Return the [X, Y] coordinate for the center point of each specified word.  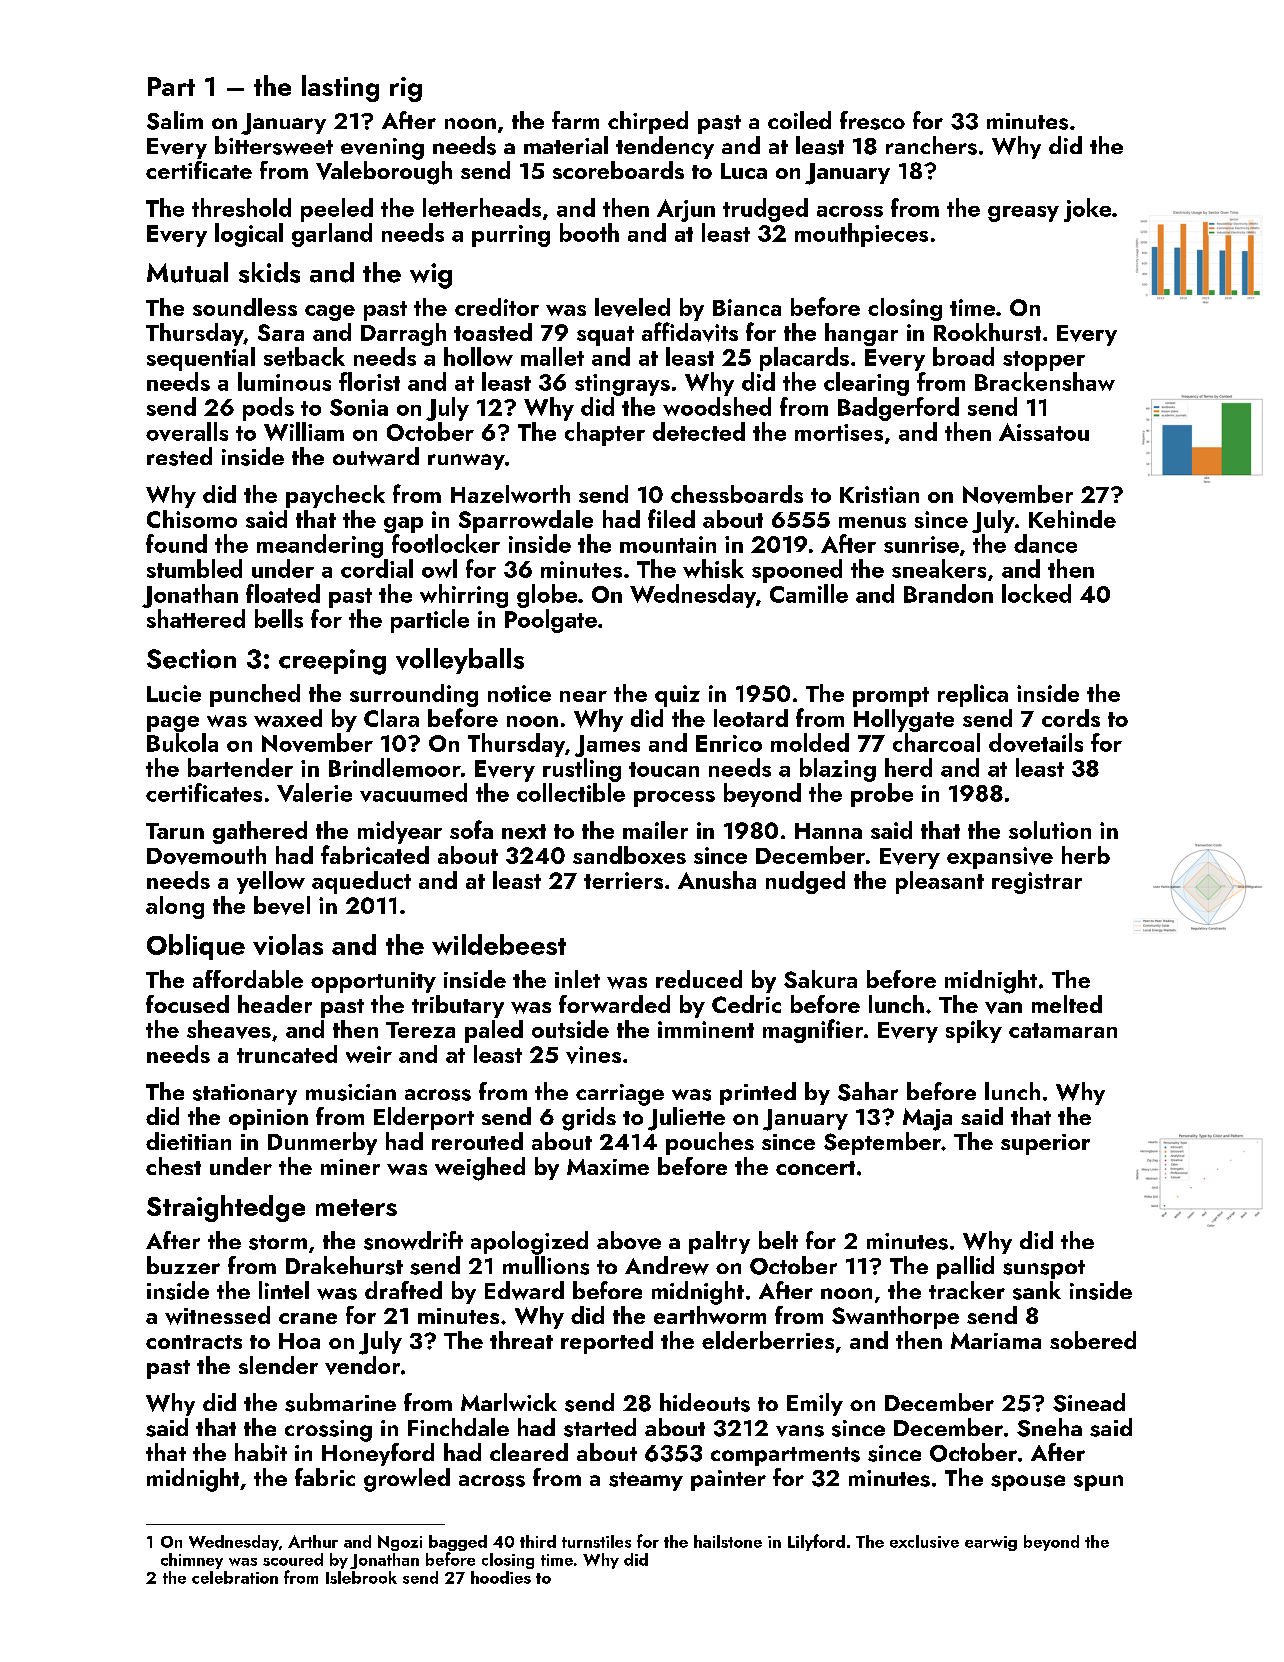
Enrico [729, 743]
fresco [872, 120]
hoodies [501, 1577]
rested [179, 456]
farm [575, 120]
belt [778, 1240]
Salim [175, 120]
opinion [268, 1119]
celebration [235, 1577]
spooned [797, 571]
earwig [991, 1543]
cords [1071, 718]
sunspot [1044, 1269]
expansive [1000, 858]
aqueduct [361, 882]
